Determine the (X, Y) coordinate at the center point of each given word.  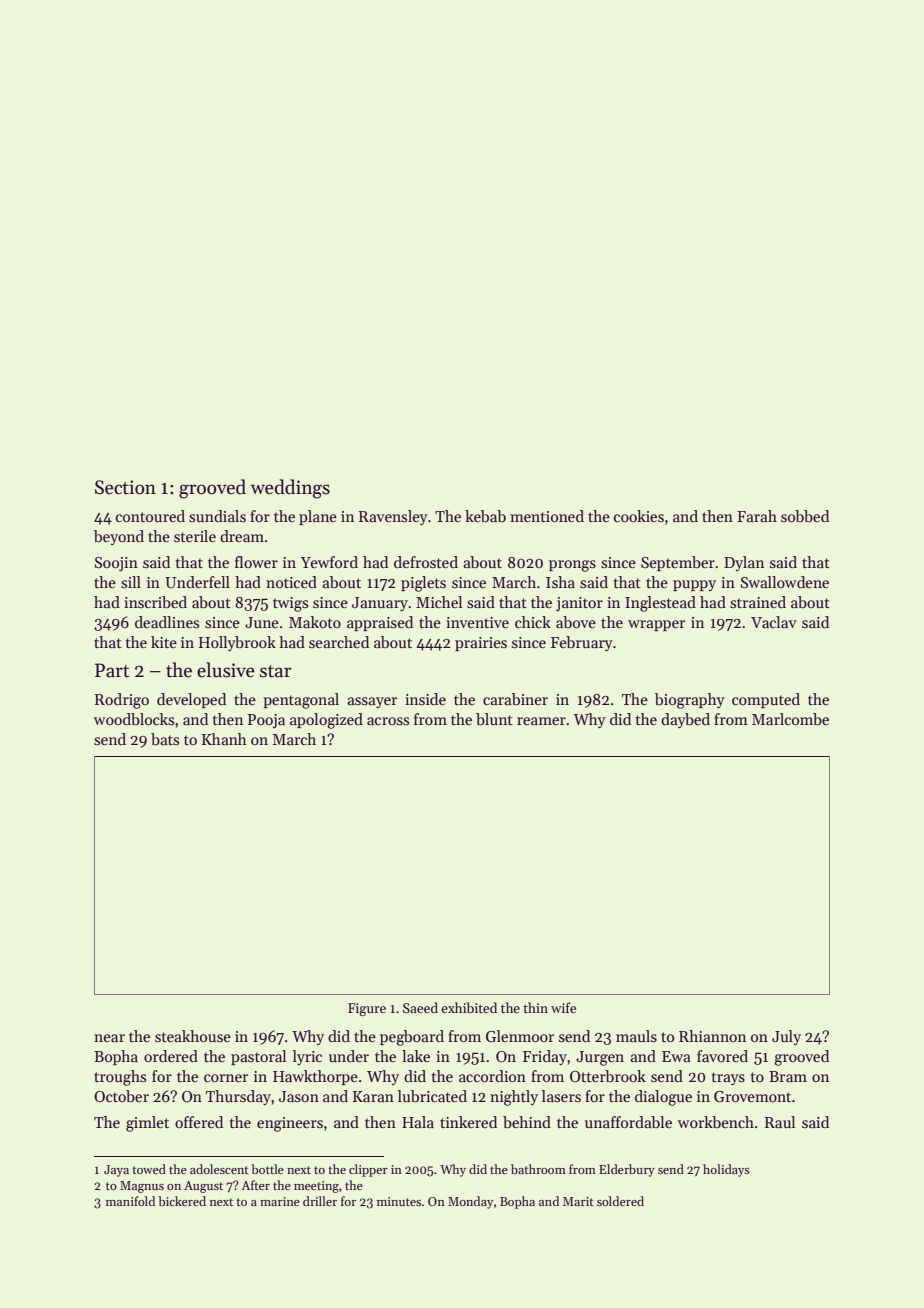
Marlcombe (790, 719)
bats (165, 739)
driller (320, 1201)
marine (280, 1201)
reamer (541, 721)
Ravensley (393, 517)
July (786, 1037)
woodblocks (134, 719)
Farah (757, 516)
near (109, 1038)
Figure (367, 1009)
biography (690, 701)
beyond (119, 537)
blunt (494, 719)
